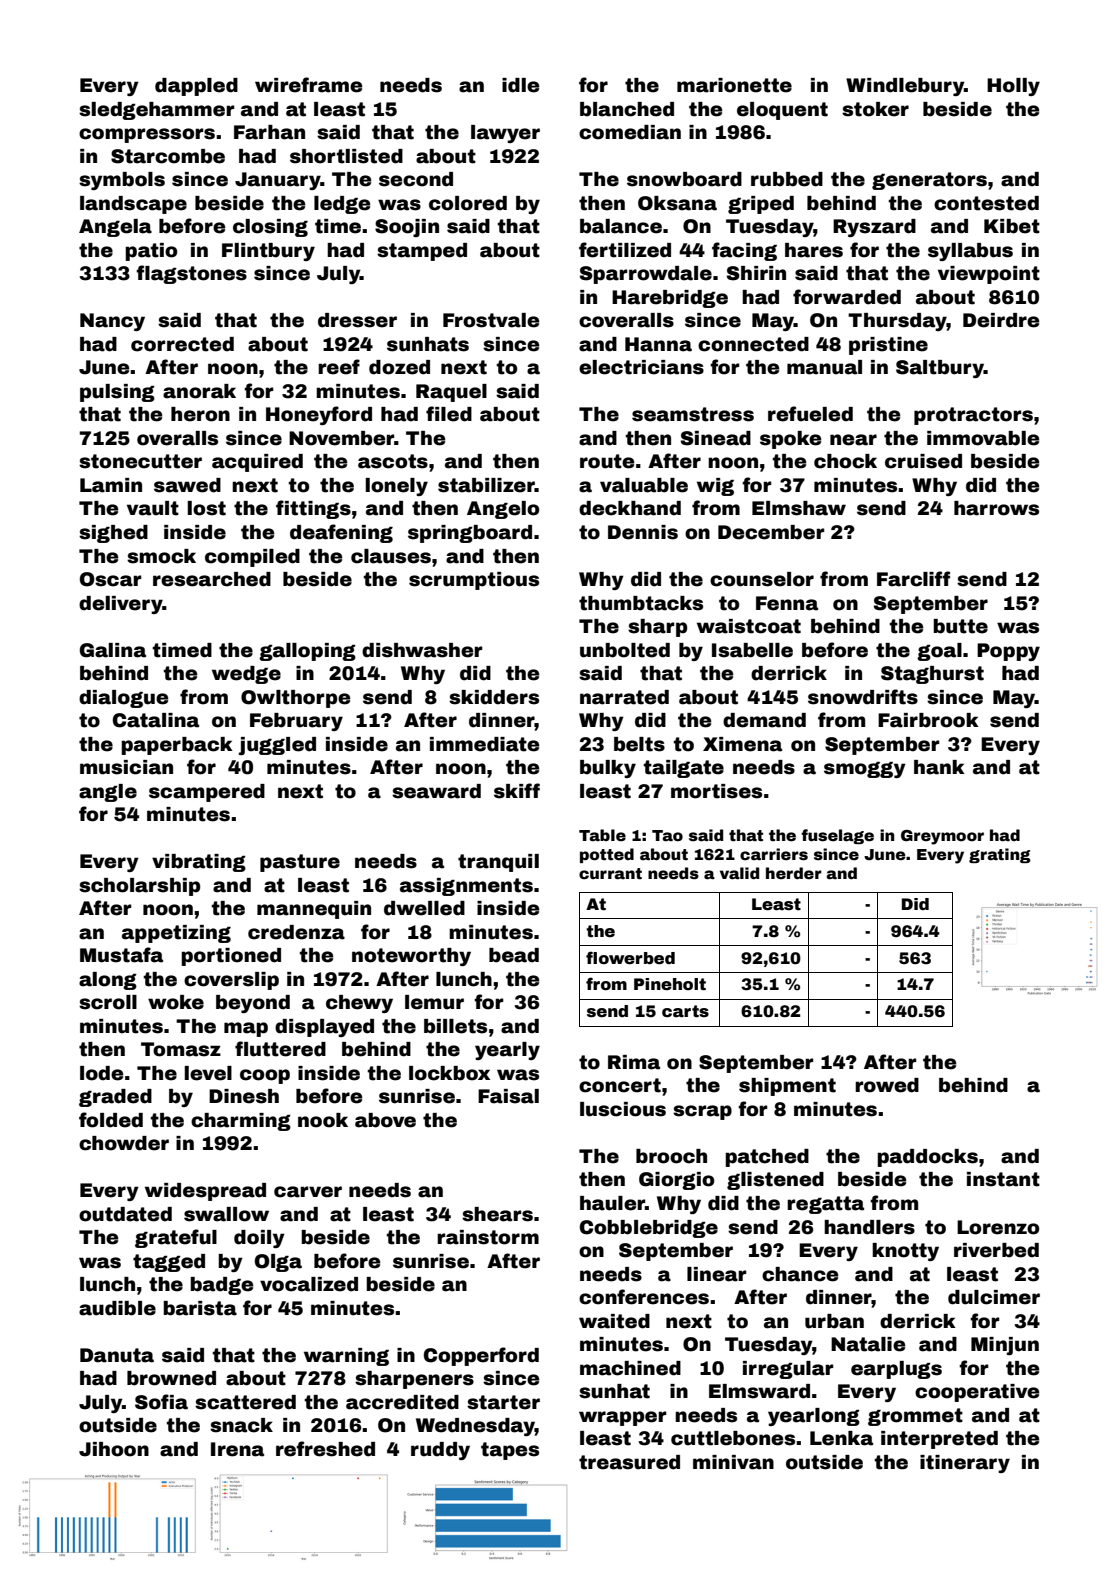  What do you see at coordinates (449, 1073) in the screenshot?
I see `lockbox` at bounding box center [449, 1073].
